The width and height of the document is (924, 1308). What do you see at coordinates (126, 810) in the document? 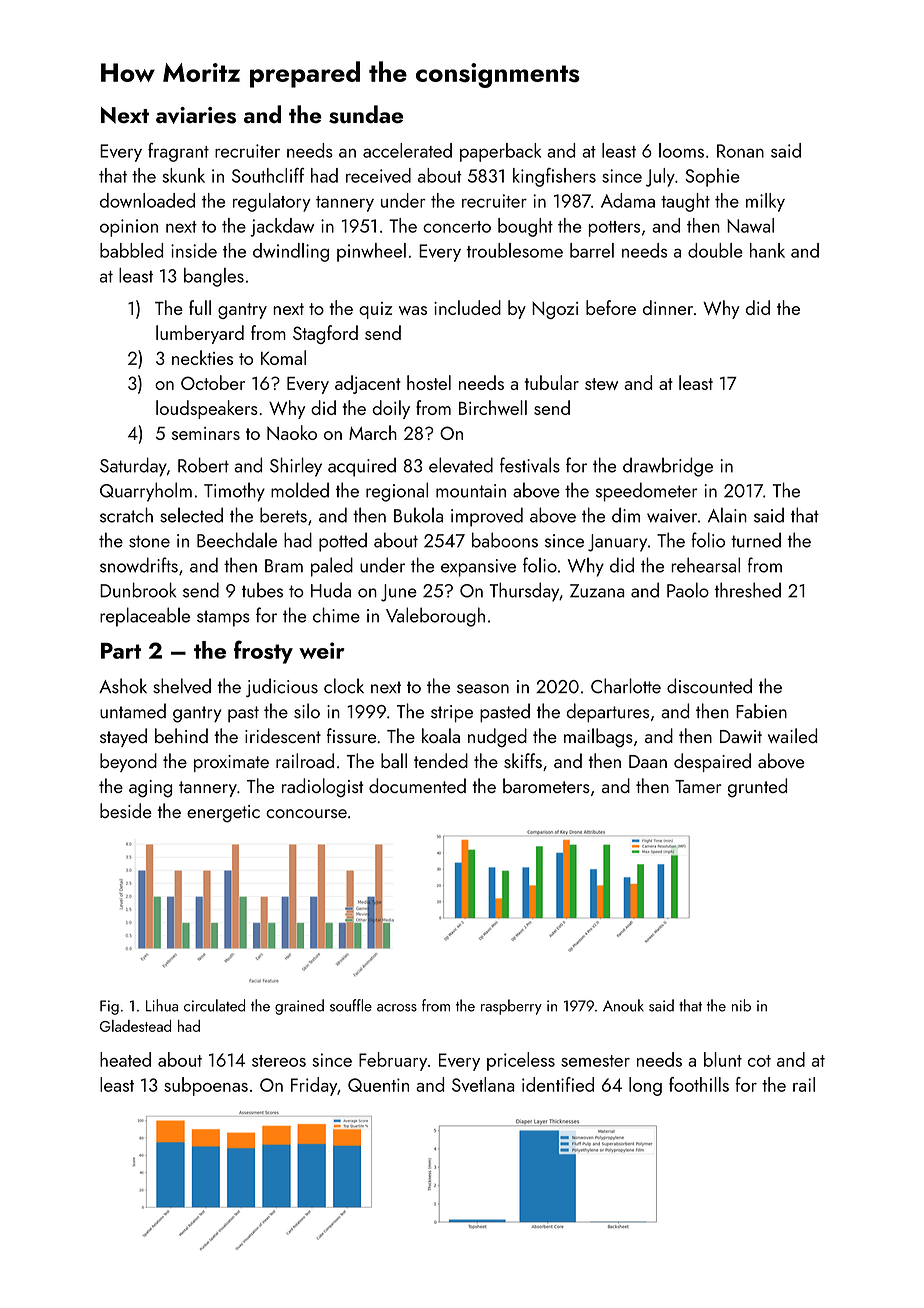
I see `beside` at bounding box center [126, 810].
